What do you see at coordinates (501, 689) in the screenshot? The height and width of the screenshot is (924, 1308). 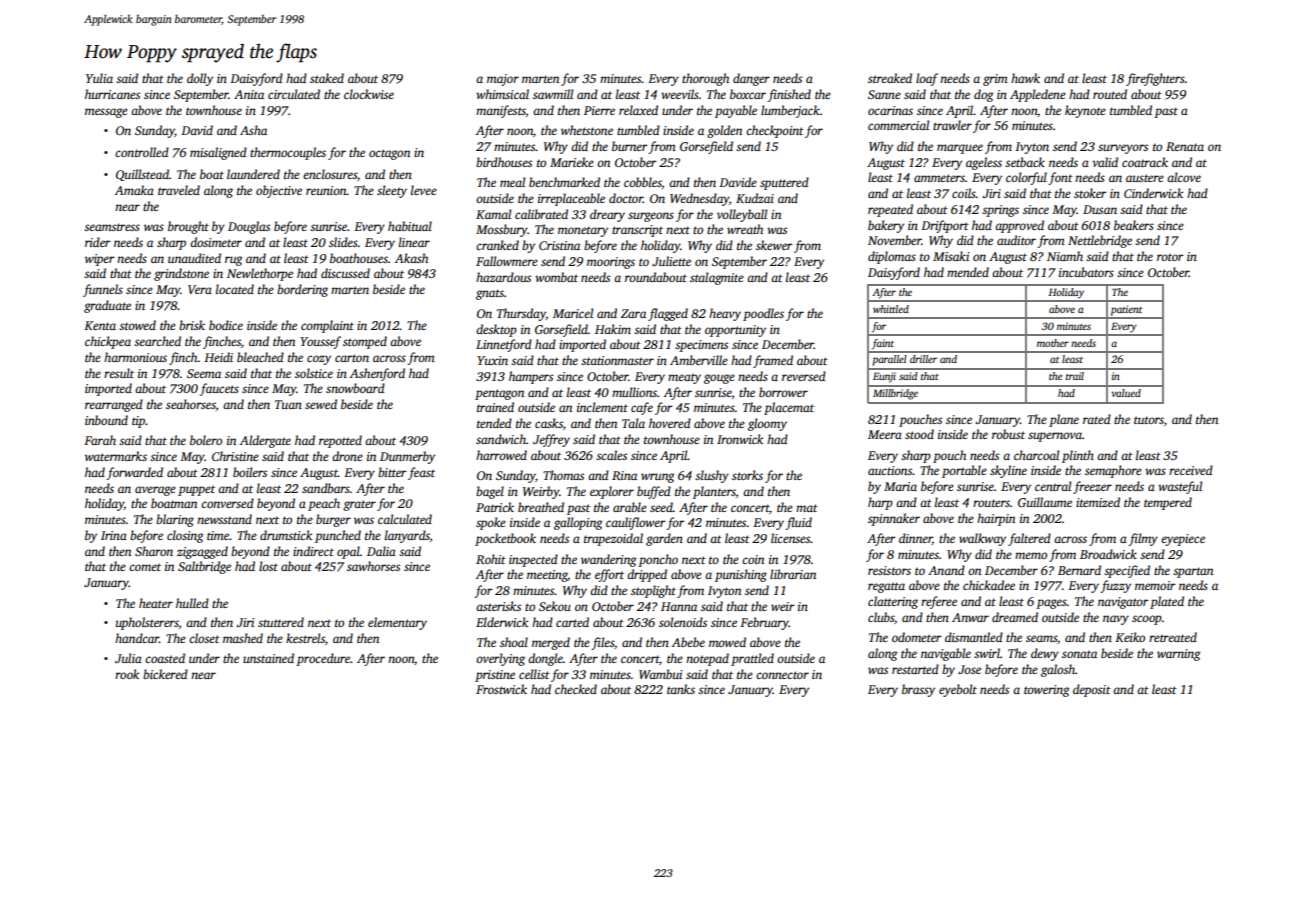 I see `Frostwick` at bounding box center [501, 689].
